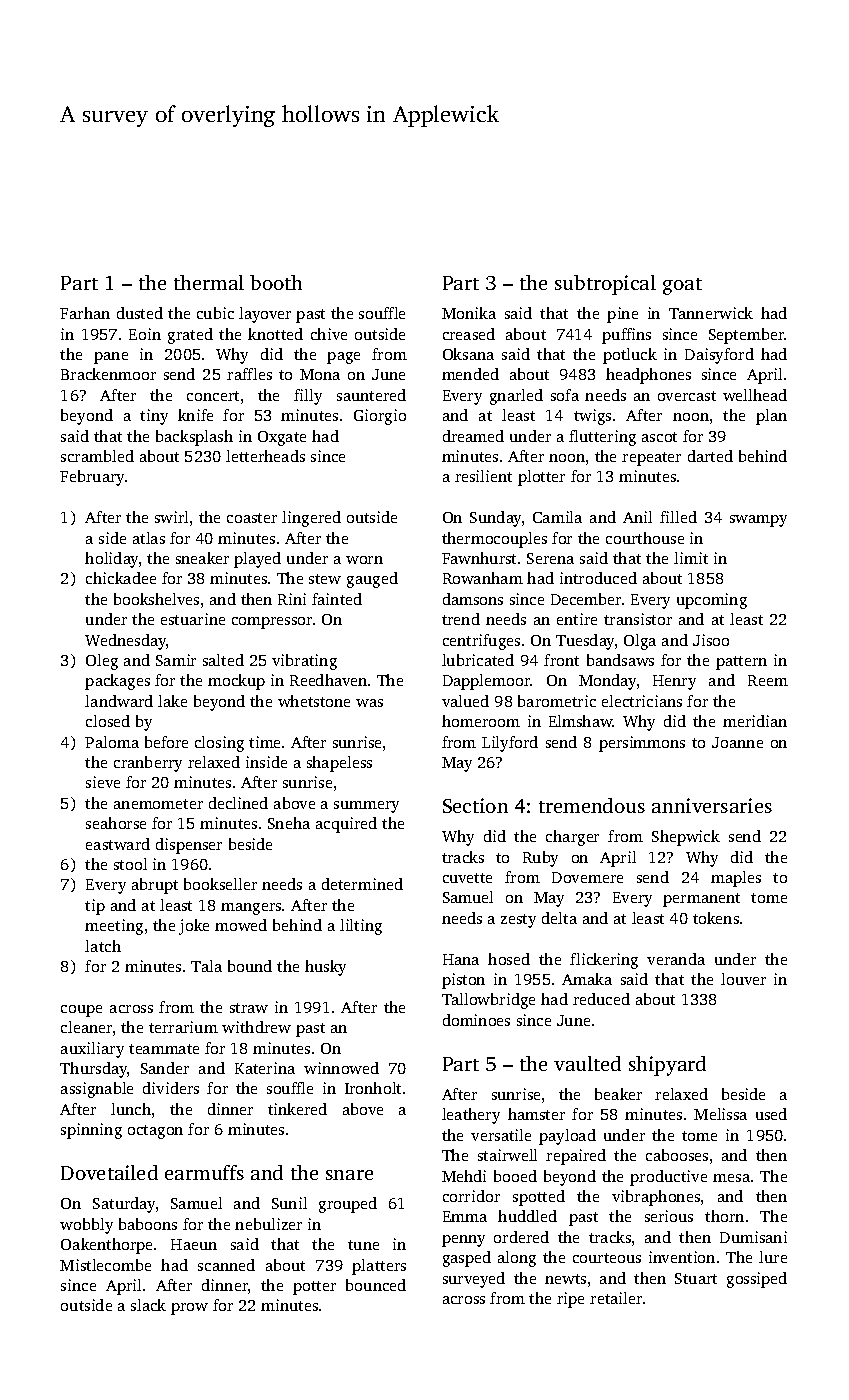 The width and height of the screenshot is (849, 1400). What do you see at coordinates (311, 519) in the screenshot?
I see `lingered` at bounding box center [311, 519].
